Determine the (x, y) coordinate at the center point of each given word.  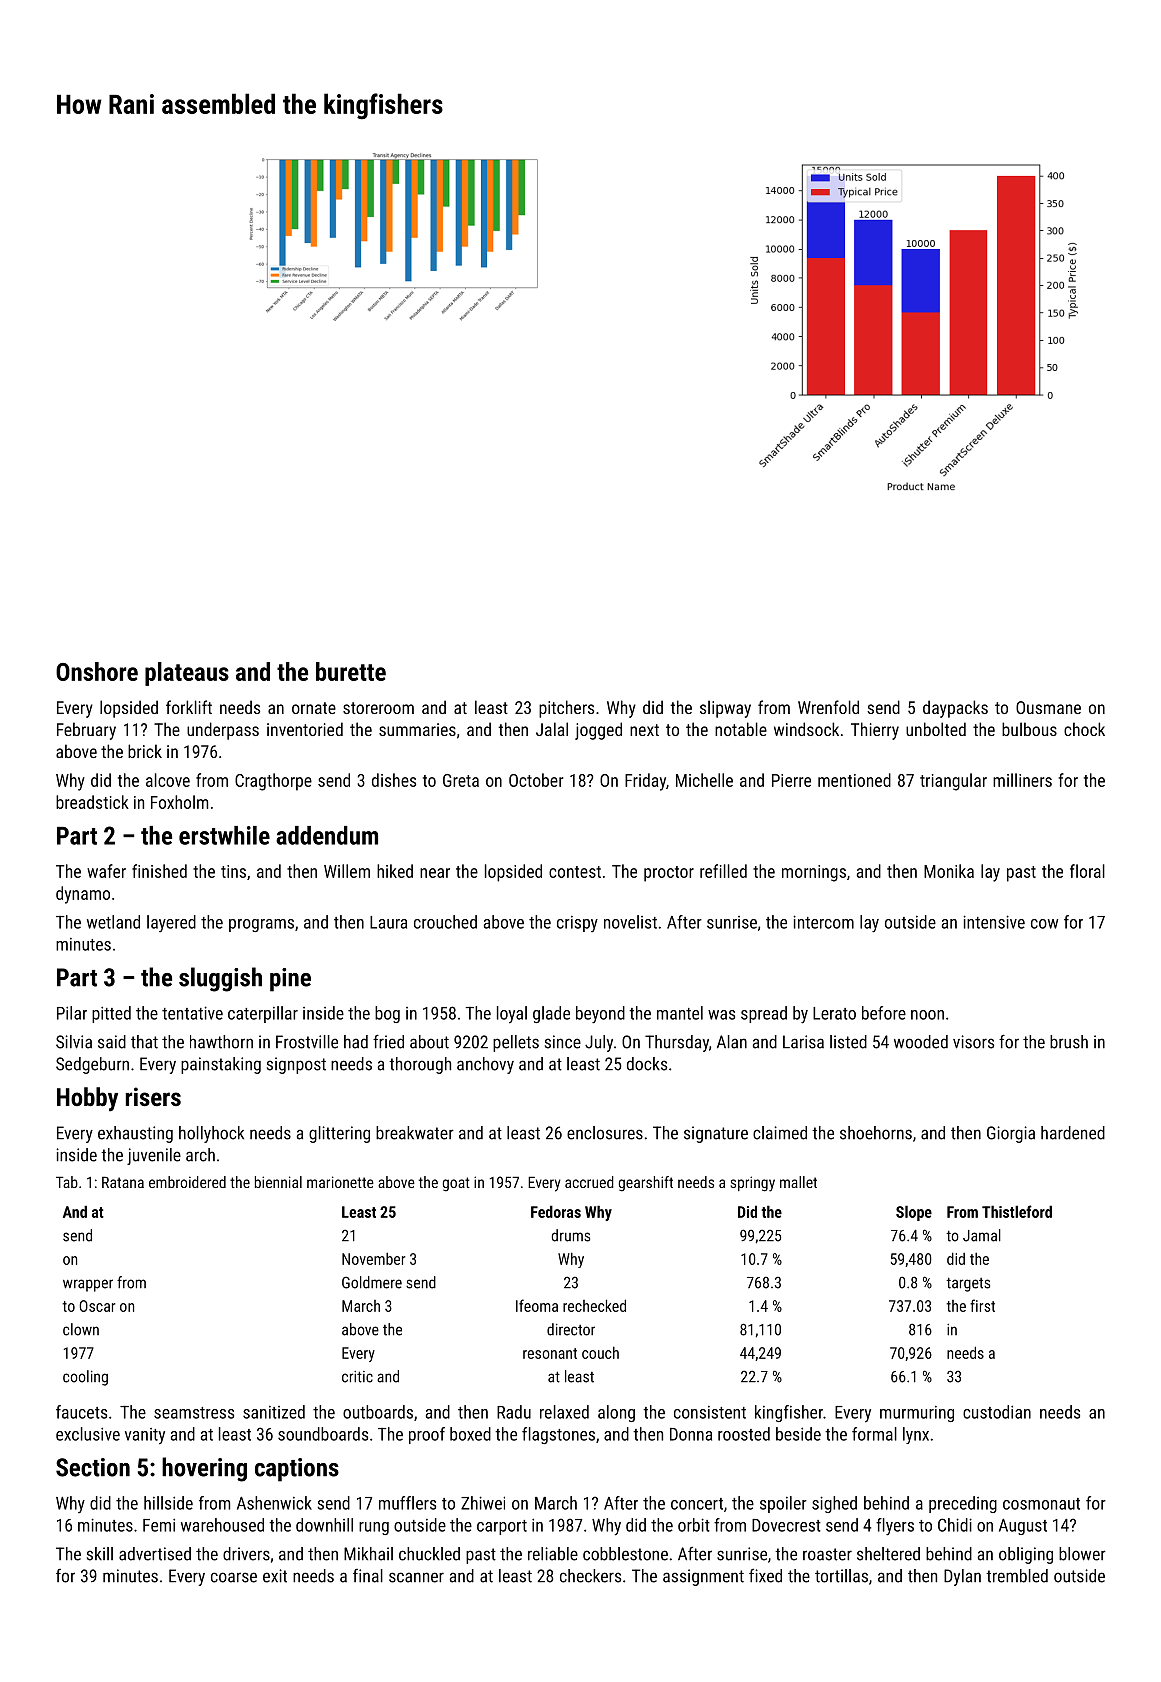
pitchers (566, 709)
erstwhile (224, 835)
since (563, 1042)
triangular (953, 782)
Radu (514, 1412)
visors (973, 1042)
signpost (296, 1065)
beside (798, 1434)
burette (351, 671)
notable (741, 729)
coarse (234, 1577)
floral (1087, 871)
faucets (81, 1412)
